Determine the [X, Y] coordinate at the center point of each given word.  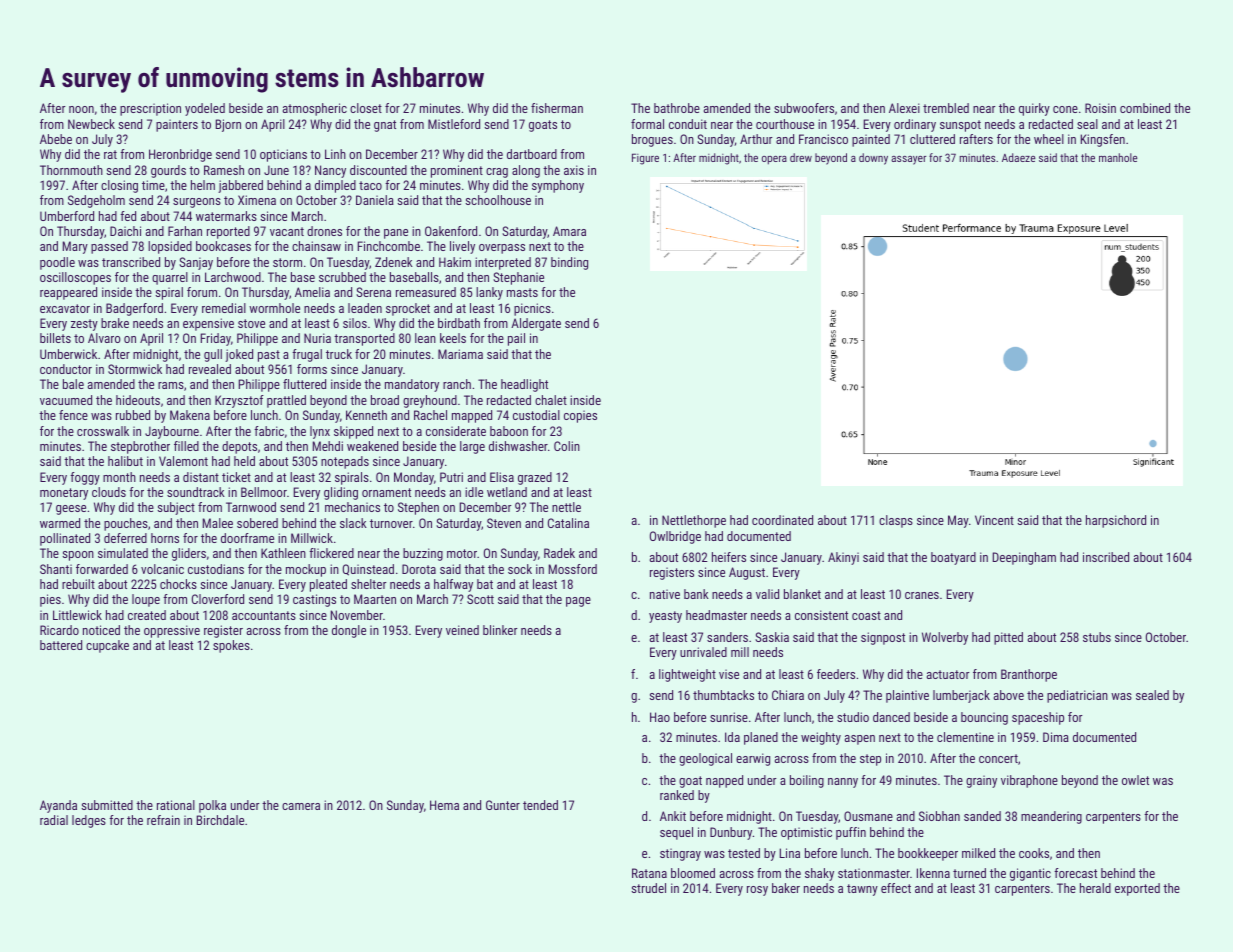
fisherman [557, 108]
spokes [231, 646]
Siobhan [939, 816]
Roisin [1100, 108]
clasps [896, 521]
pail [516, 339]
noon [81, 109]
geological [705, 759]
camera [301, 806]
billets [55, 338]
